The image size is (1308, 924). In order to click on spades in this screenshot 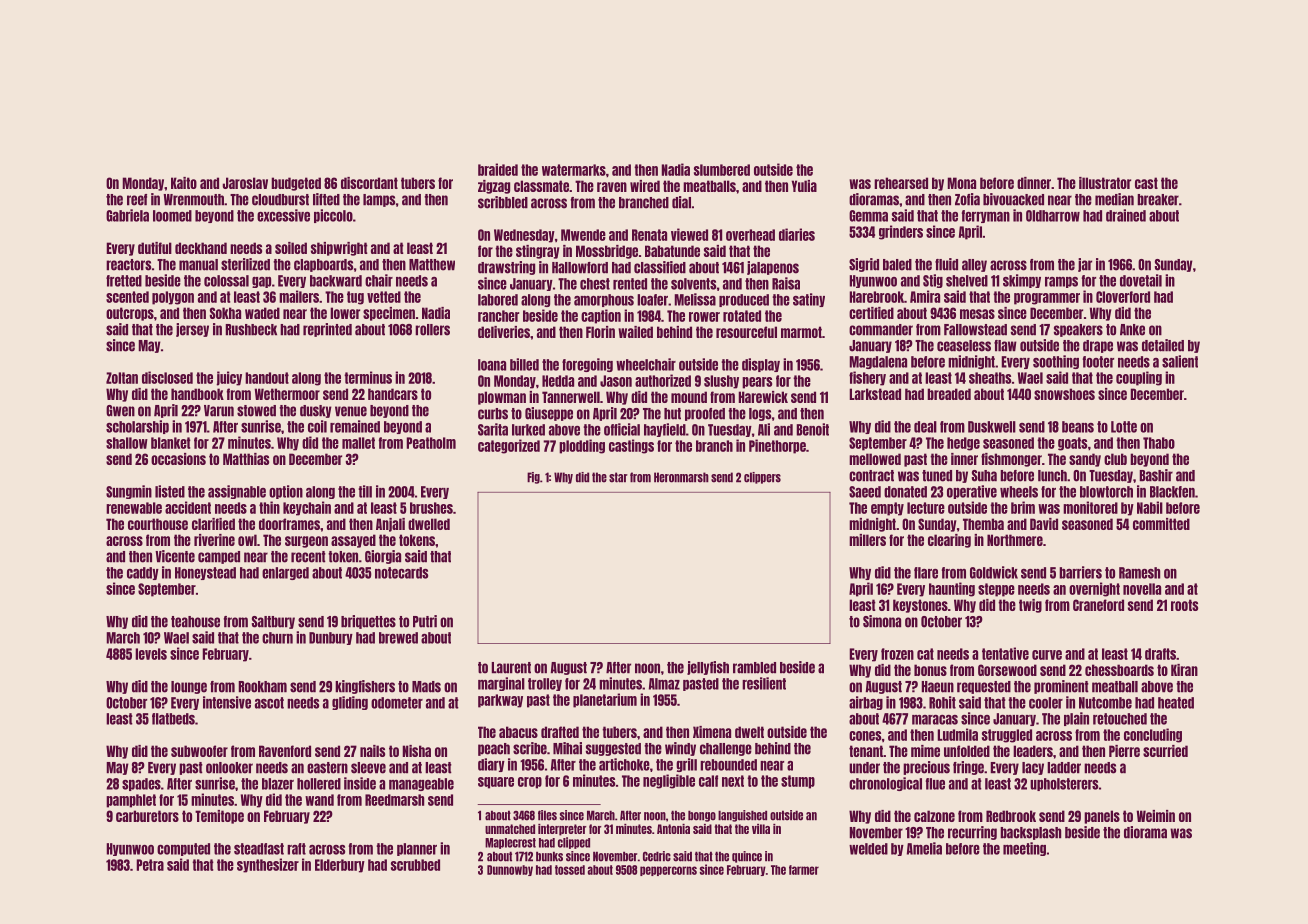, I will do `click(141, 784)`.
